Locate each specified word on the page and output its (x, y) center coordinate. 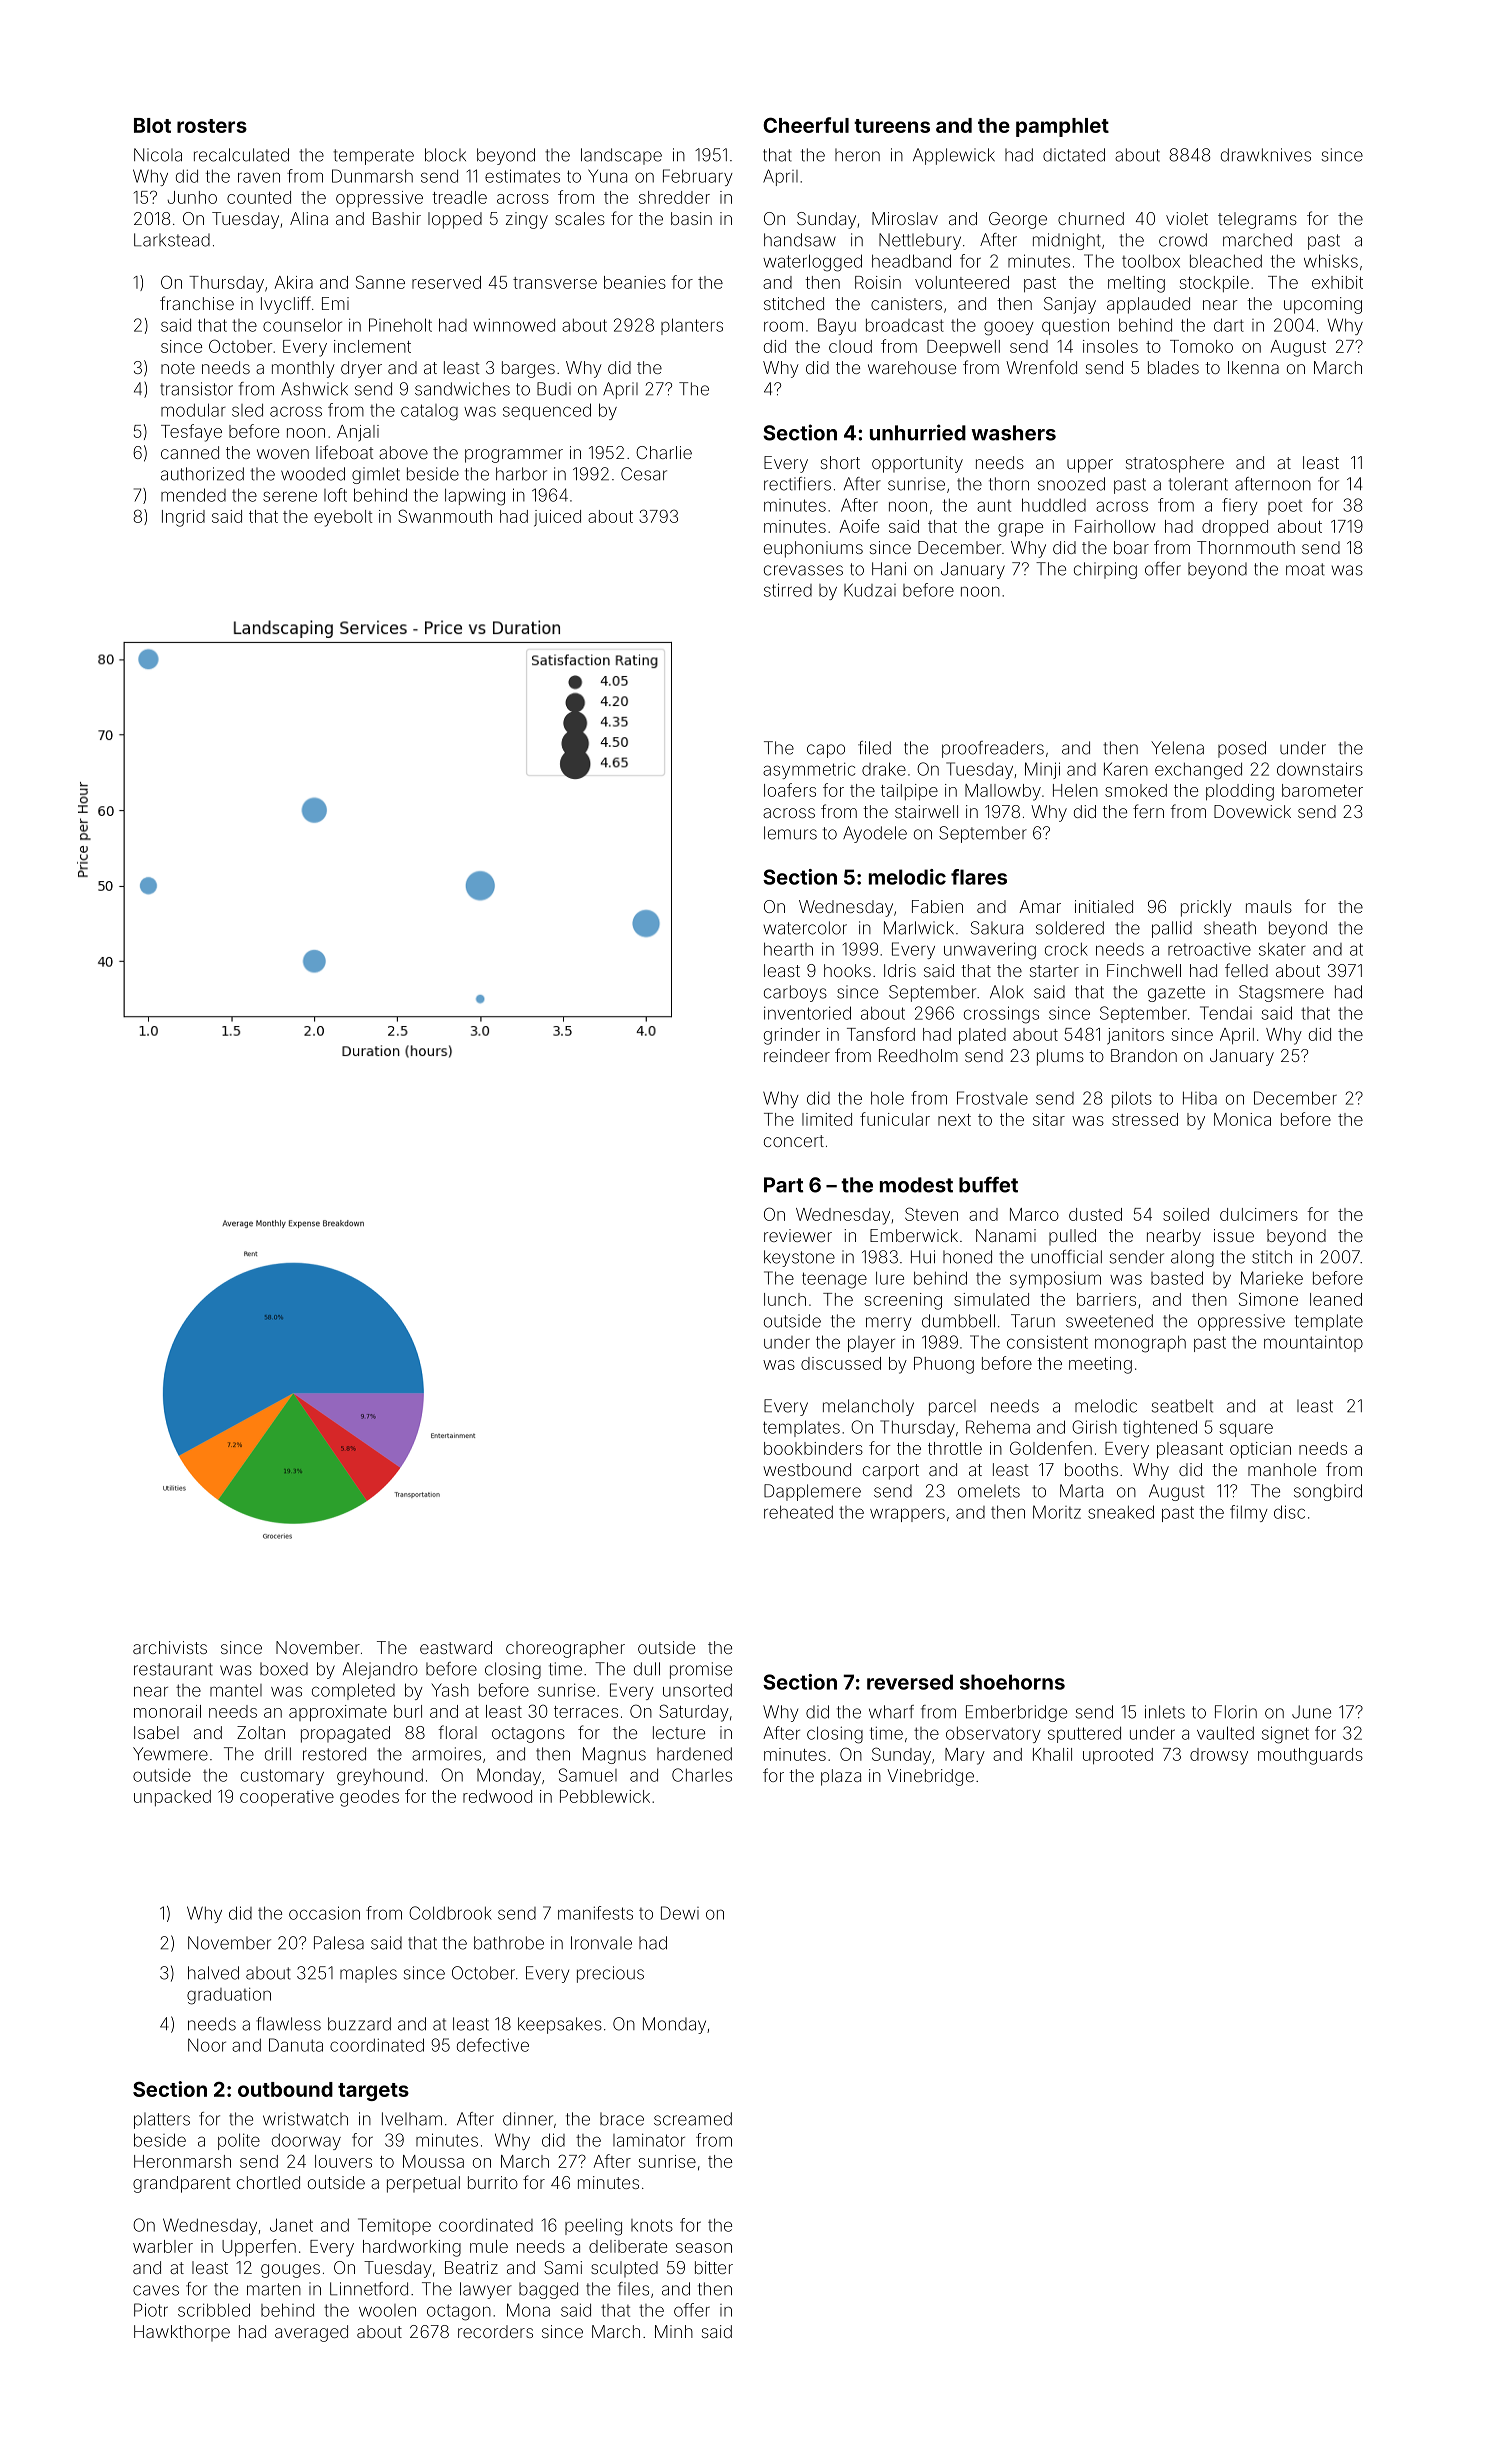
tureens (892, 126)
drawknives (1266, 155)
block (445, 155)
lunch (785, 1299)
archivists (170, 1647)
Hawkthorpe (182, 2333)
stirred (788, 590)
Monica (1242, 1119)
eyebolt (343, 518)
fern (1148, 811)
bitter (714, 2267)
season (704, 2248)
